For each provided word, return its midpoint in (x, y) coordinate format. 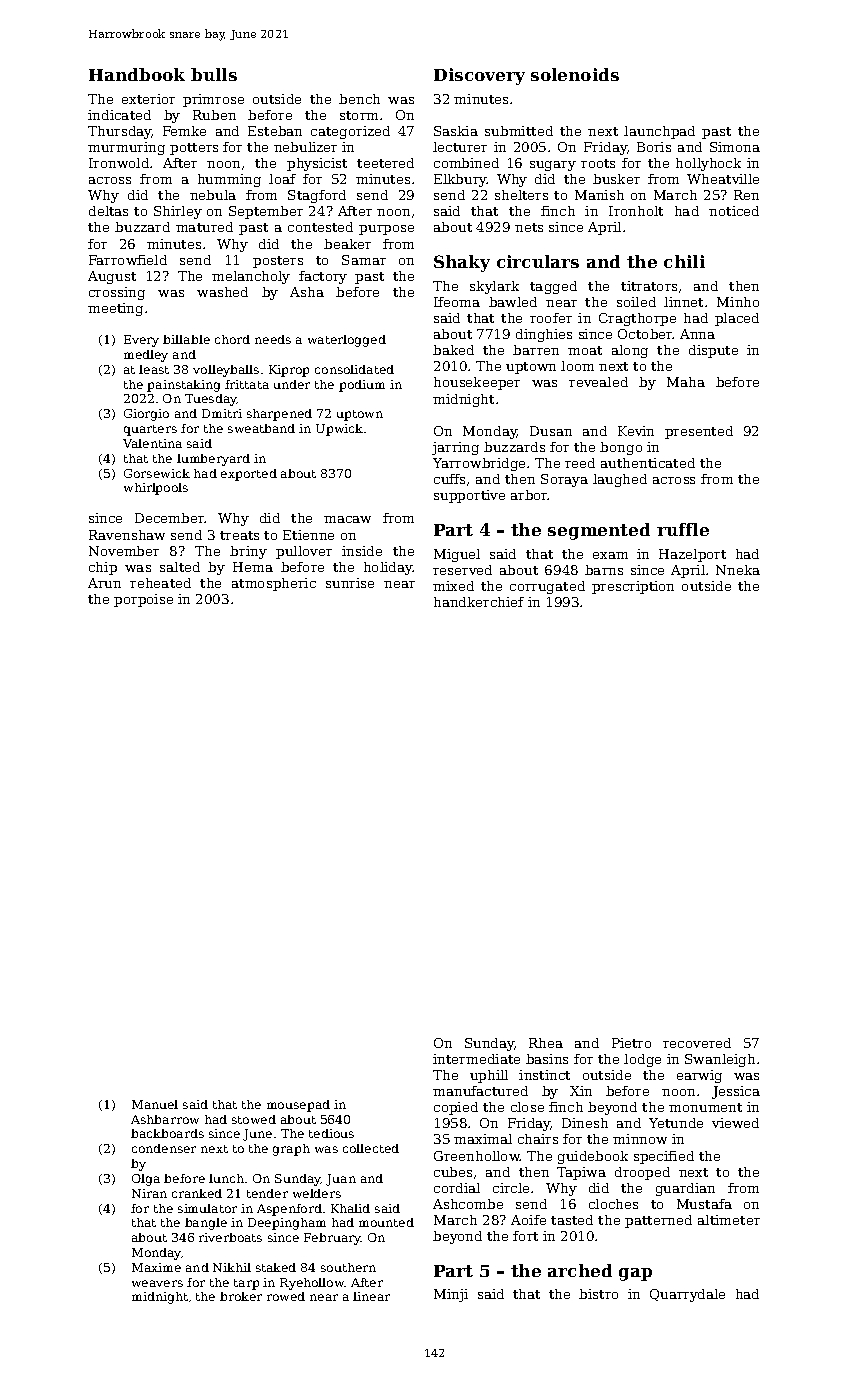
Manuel (155, 1104)
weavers (157, 1283)
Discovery (479, 76)
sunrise (350, 583)
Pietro (631, 1043)
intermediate (476, 1059)
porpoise (143, 600)
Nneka (738, 570)
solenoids (575, 74)
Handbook (137, 74)
